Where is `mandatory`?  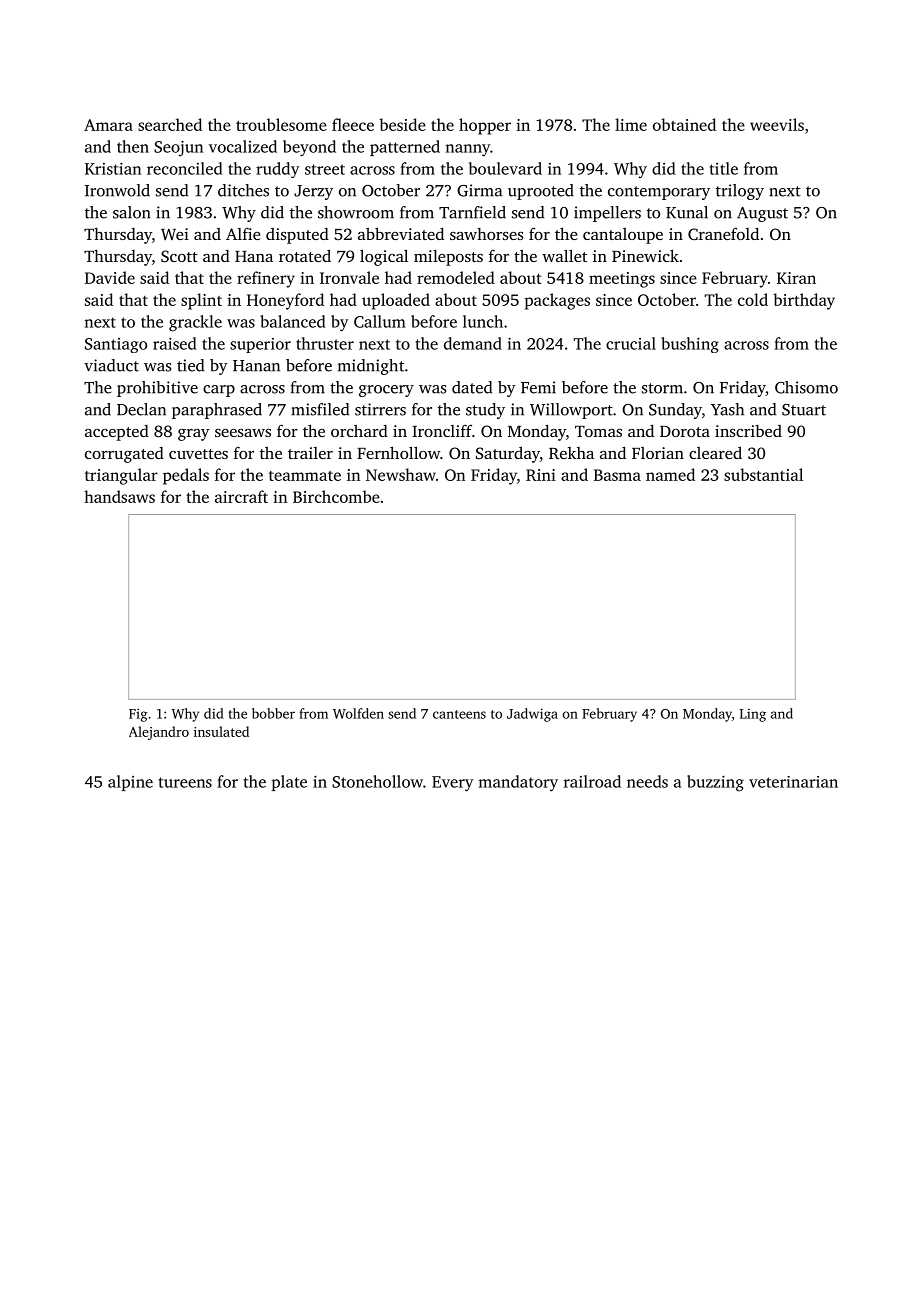 mandatory is located at coordinates (518, 783).
